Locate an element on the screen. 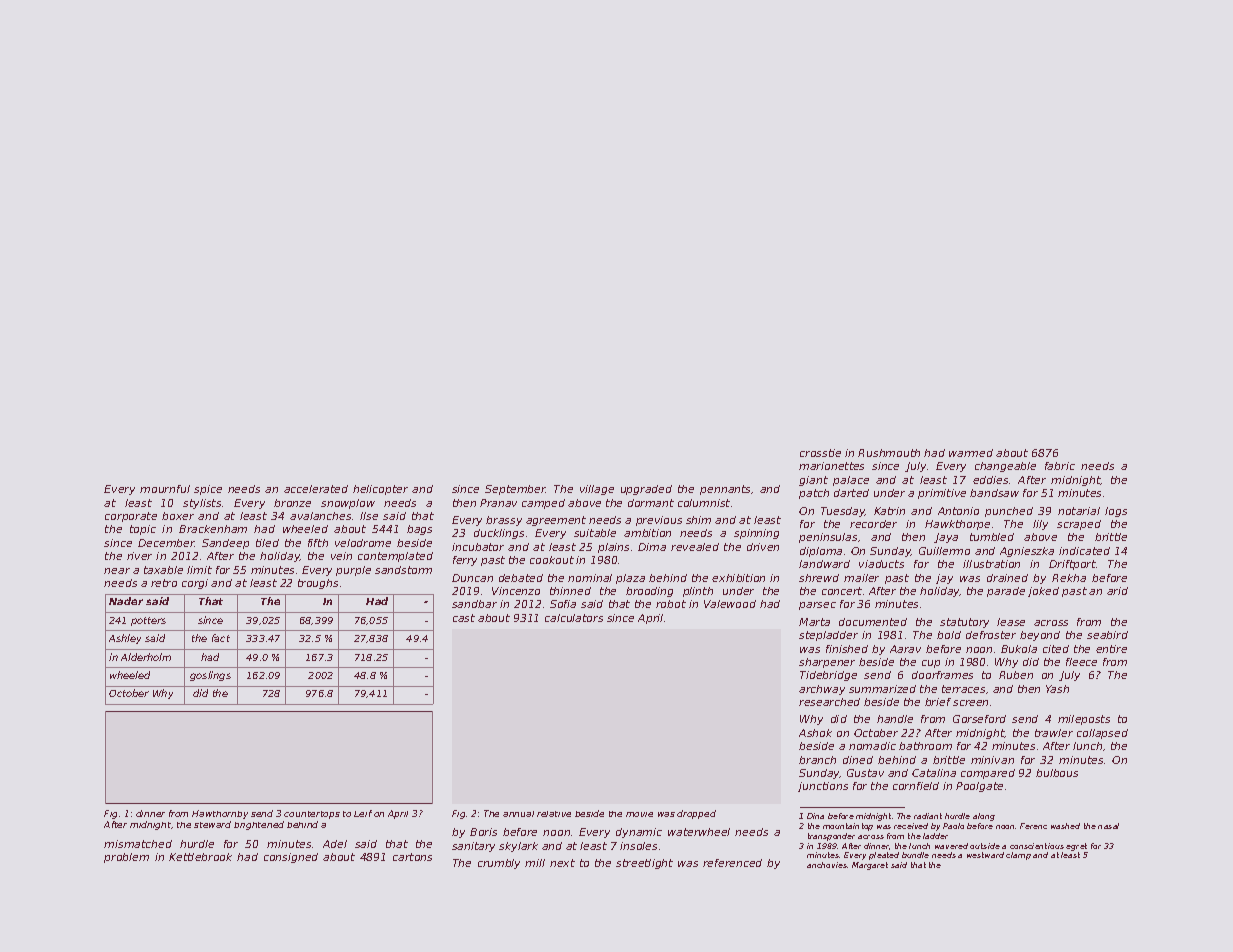  collapsed is located at coordinates (1102, 734).
